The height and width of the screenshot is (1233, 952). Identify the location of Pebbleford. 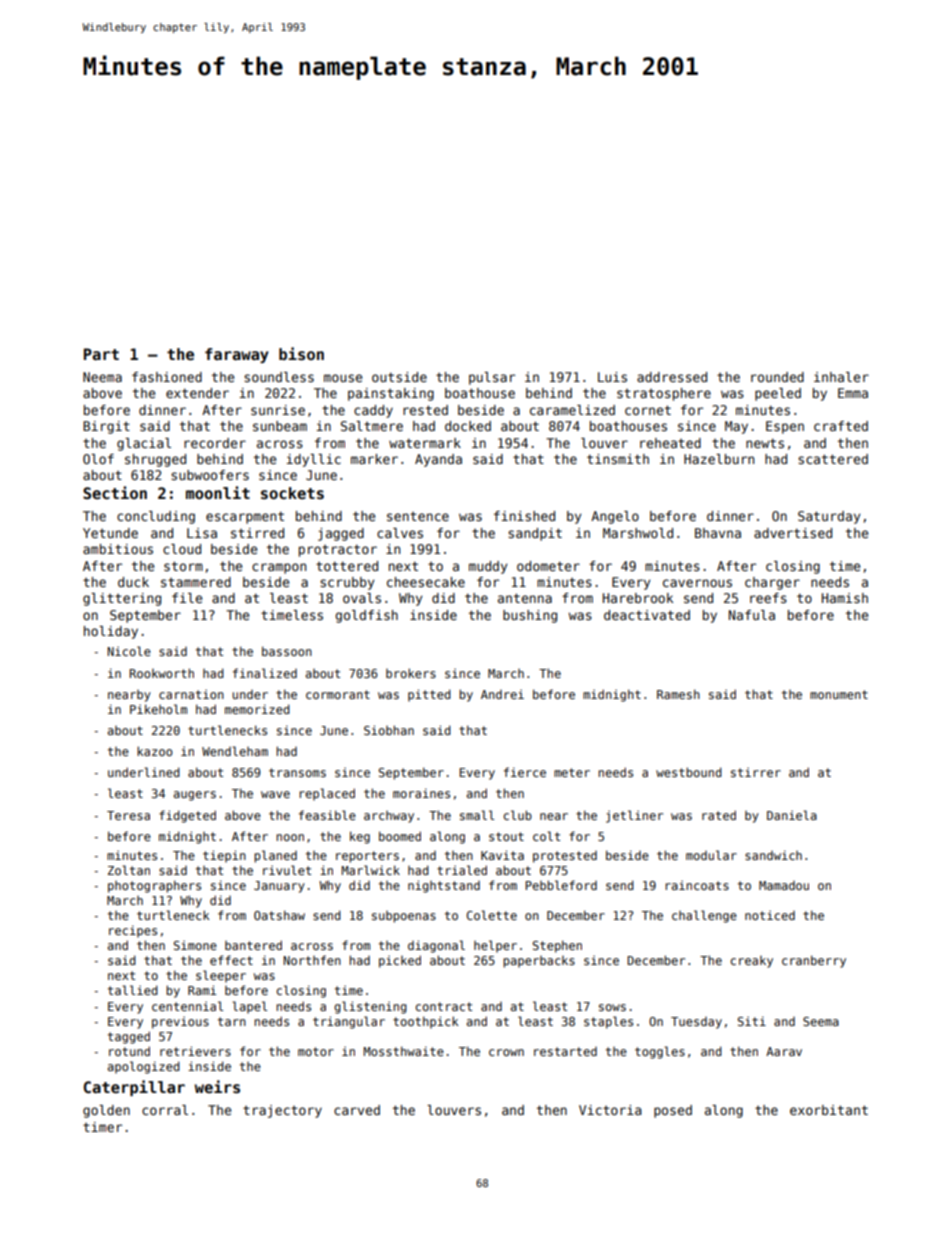
(561, 885).
